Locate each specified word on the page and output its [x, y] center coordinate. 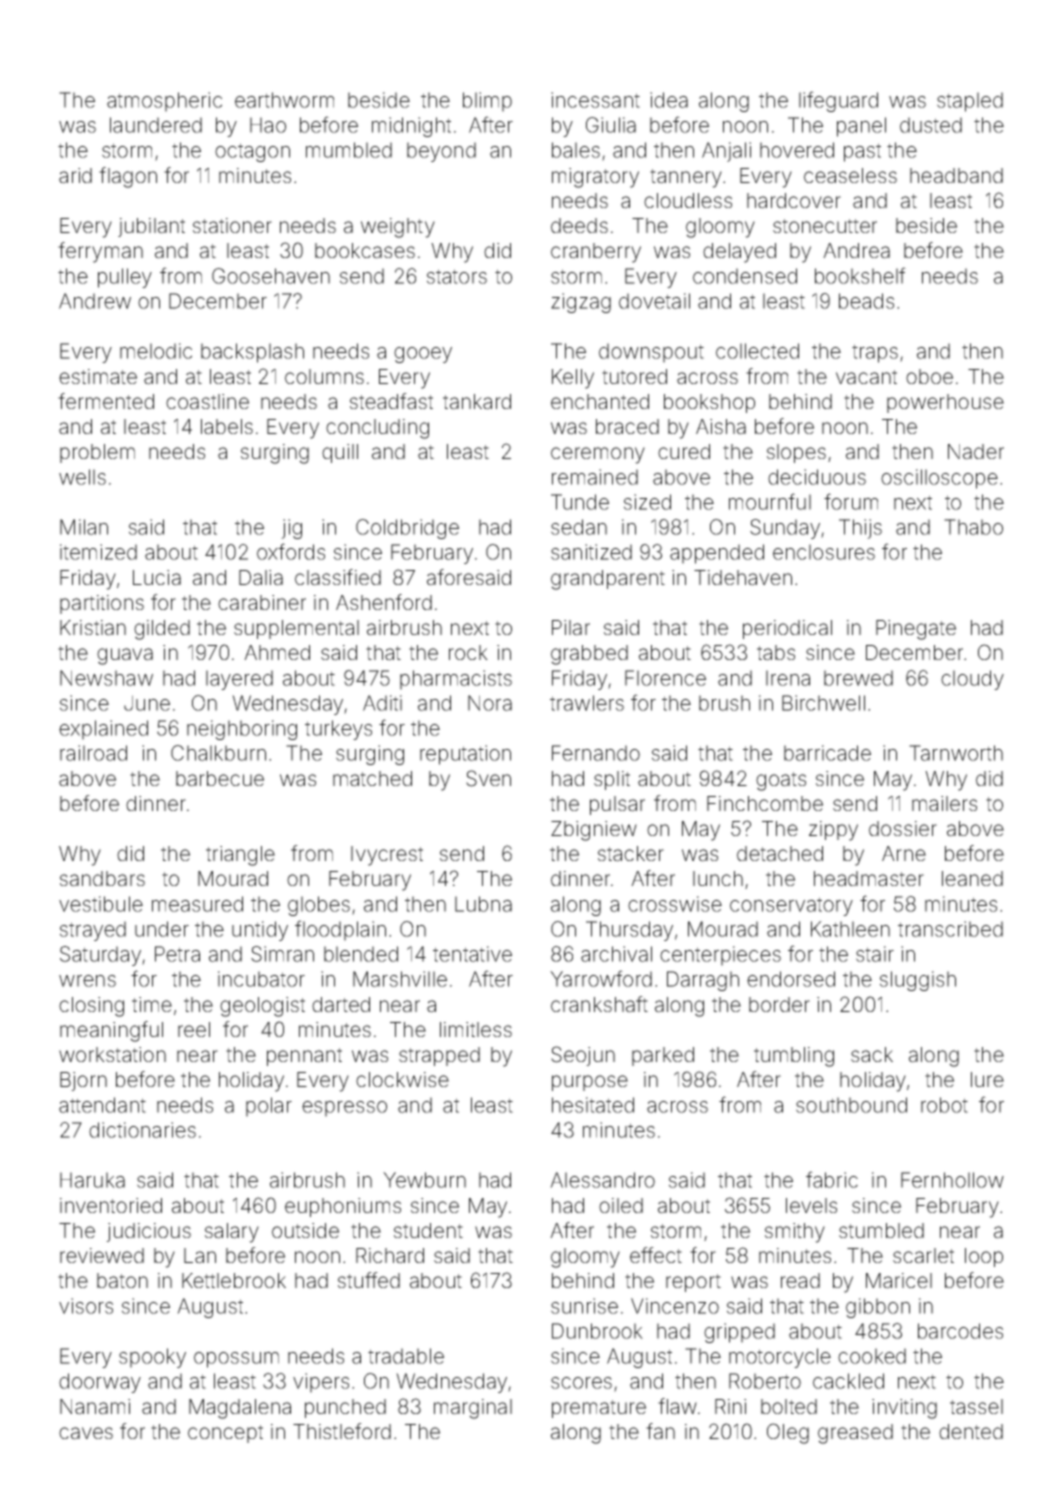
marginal [473, 1409]
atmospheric [164, 102]
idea [669, 100]
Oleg [788, 1433]
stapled [970, 102]
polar [269, 1107]
